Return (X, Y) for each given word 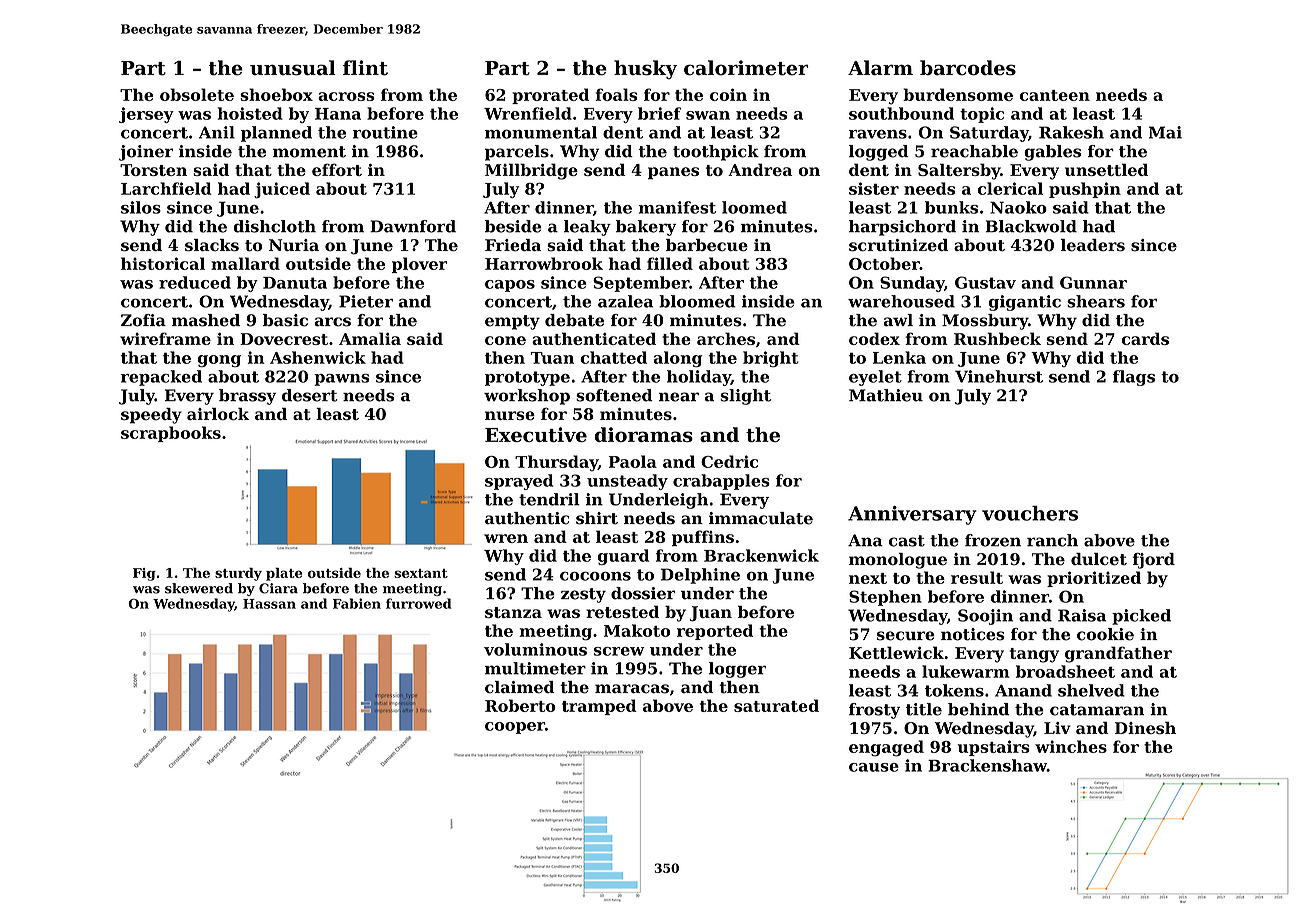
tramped (599, 707)
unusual (293, 68)
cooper (515, 728)
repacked (161, 378)
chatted (613, 357)
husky (645, 69)
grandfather (1118, 654)
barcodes (968, 68)
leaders (1093, 245)
